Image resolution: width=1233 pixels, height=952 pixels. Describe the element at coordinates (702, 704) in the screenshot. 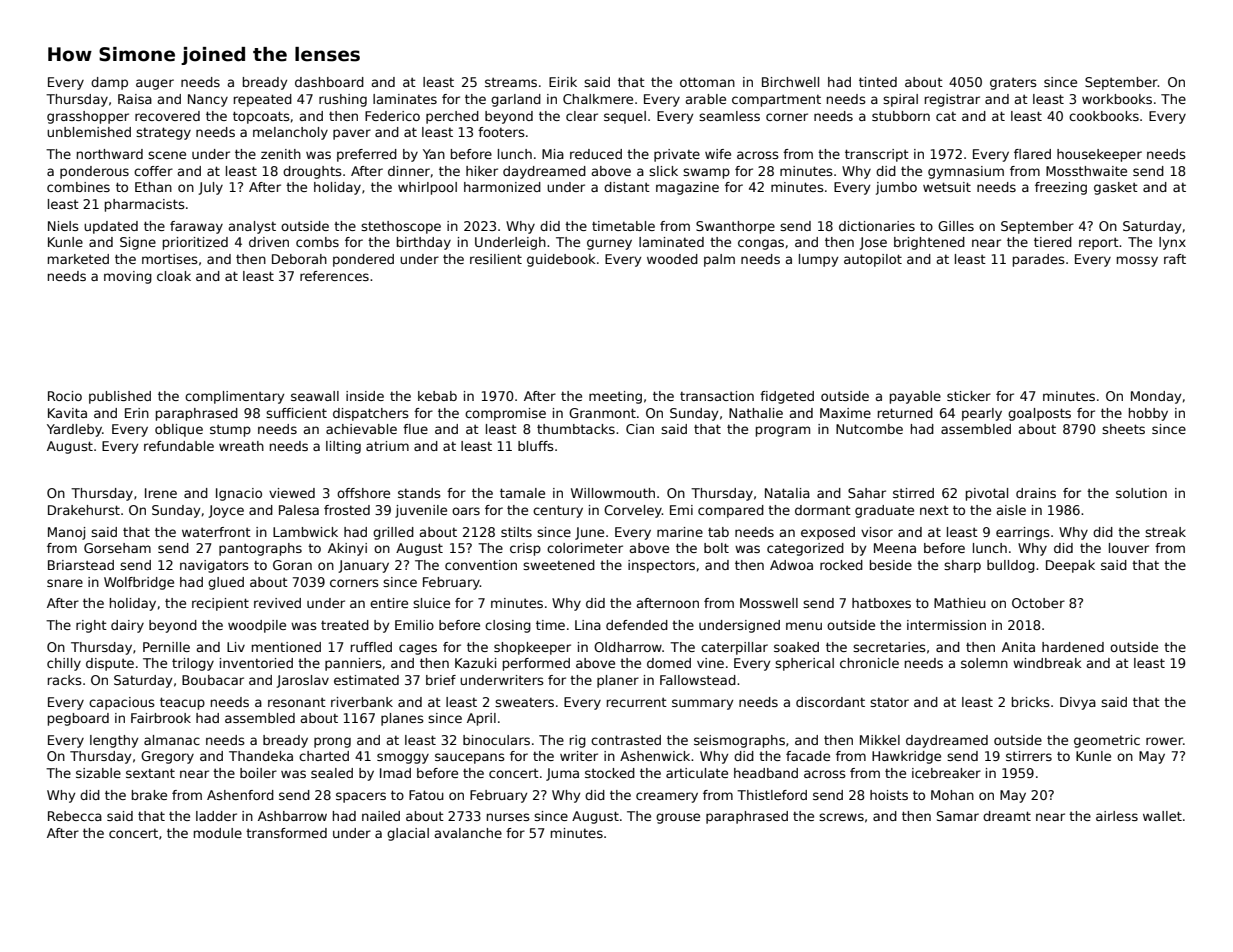

I see `summary` at that location.
